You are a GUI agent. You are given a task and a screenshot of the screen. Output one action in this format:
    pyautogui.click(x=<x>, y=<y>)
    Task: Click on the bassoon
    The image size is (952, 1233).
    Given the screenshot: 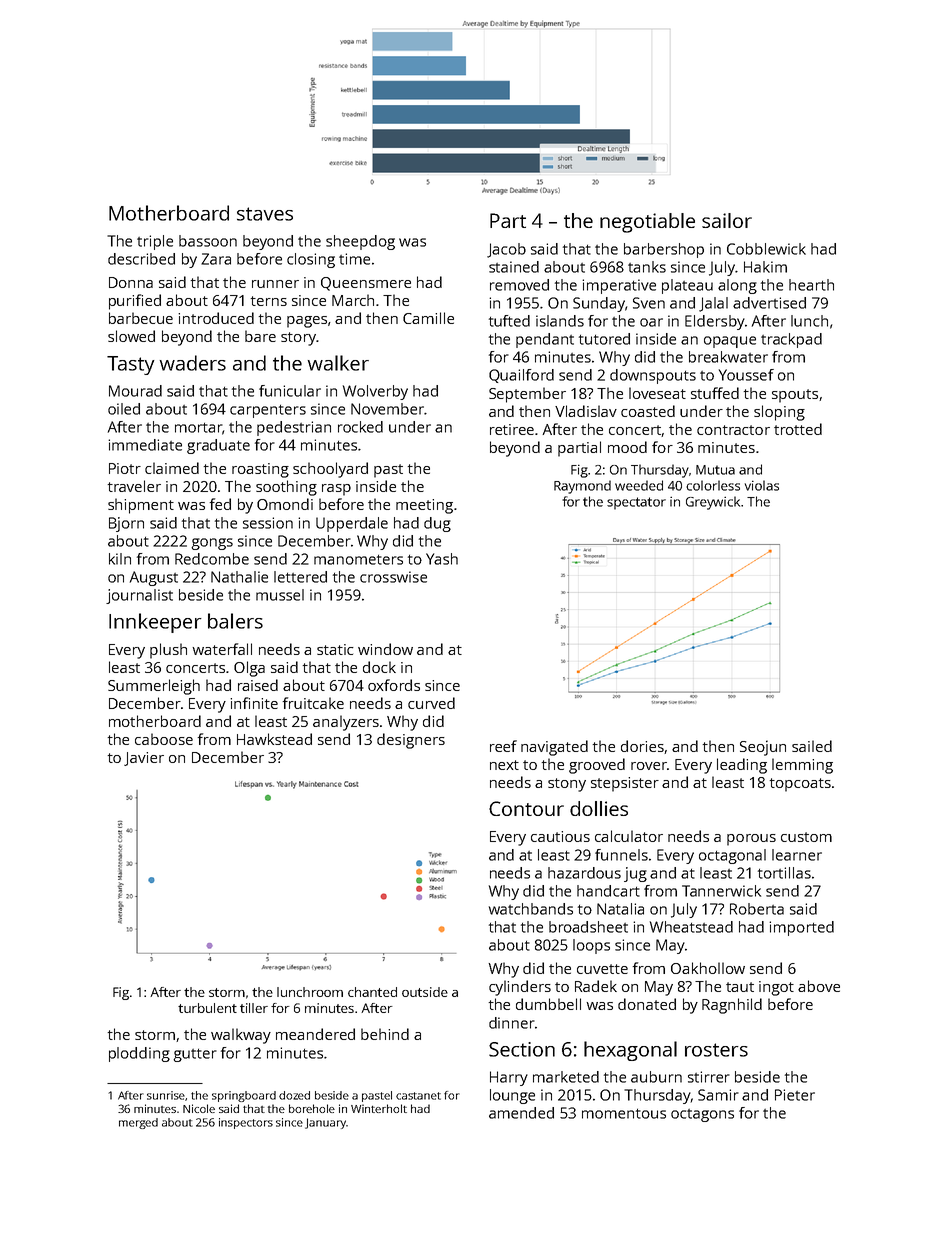 What is the action you would take?
    pyautogui.click(x=208, y=241)
